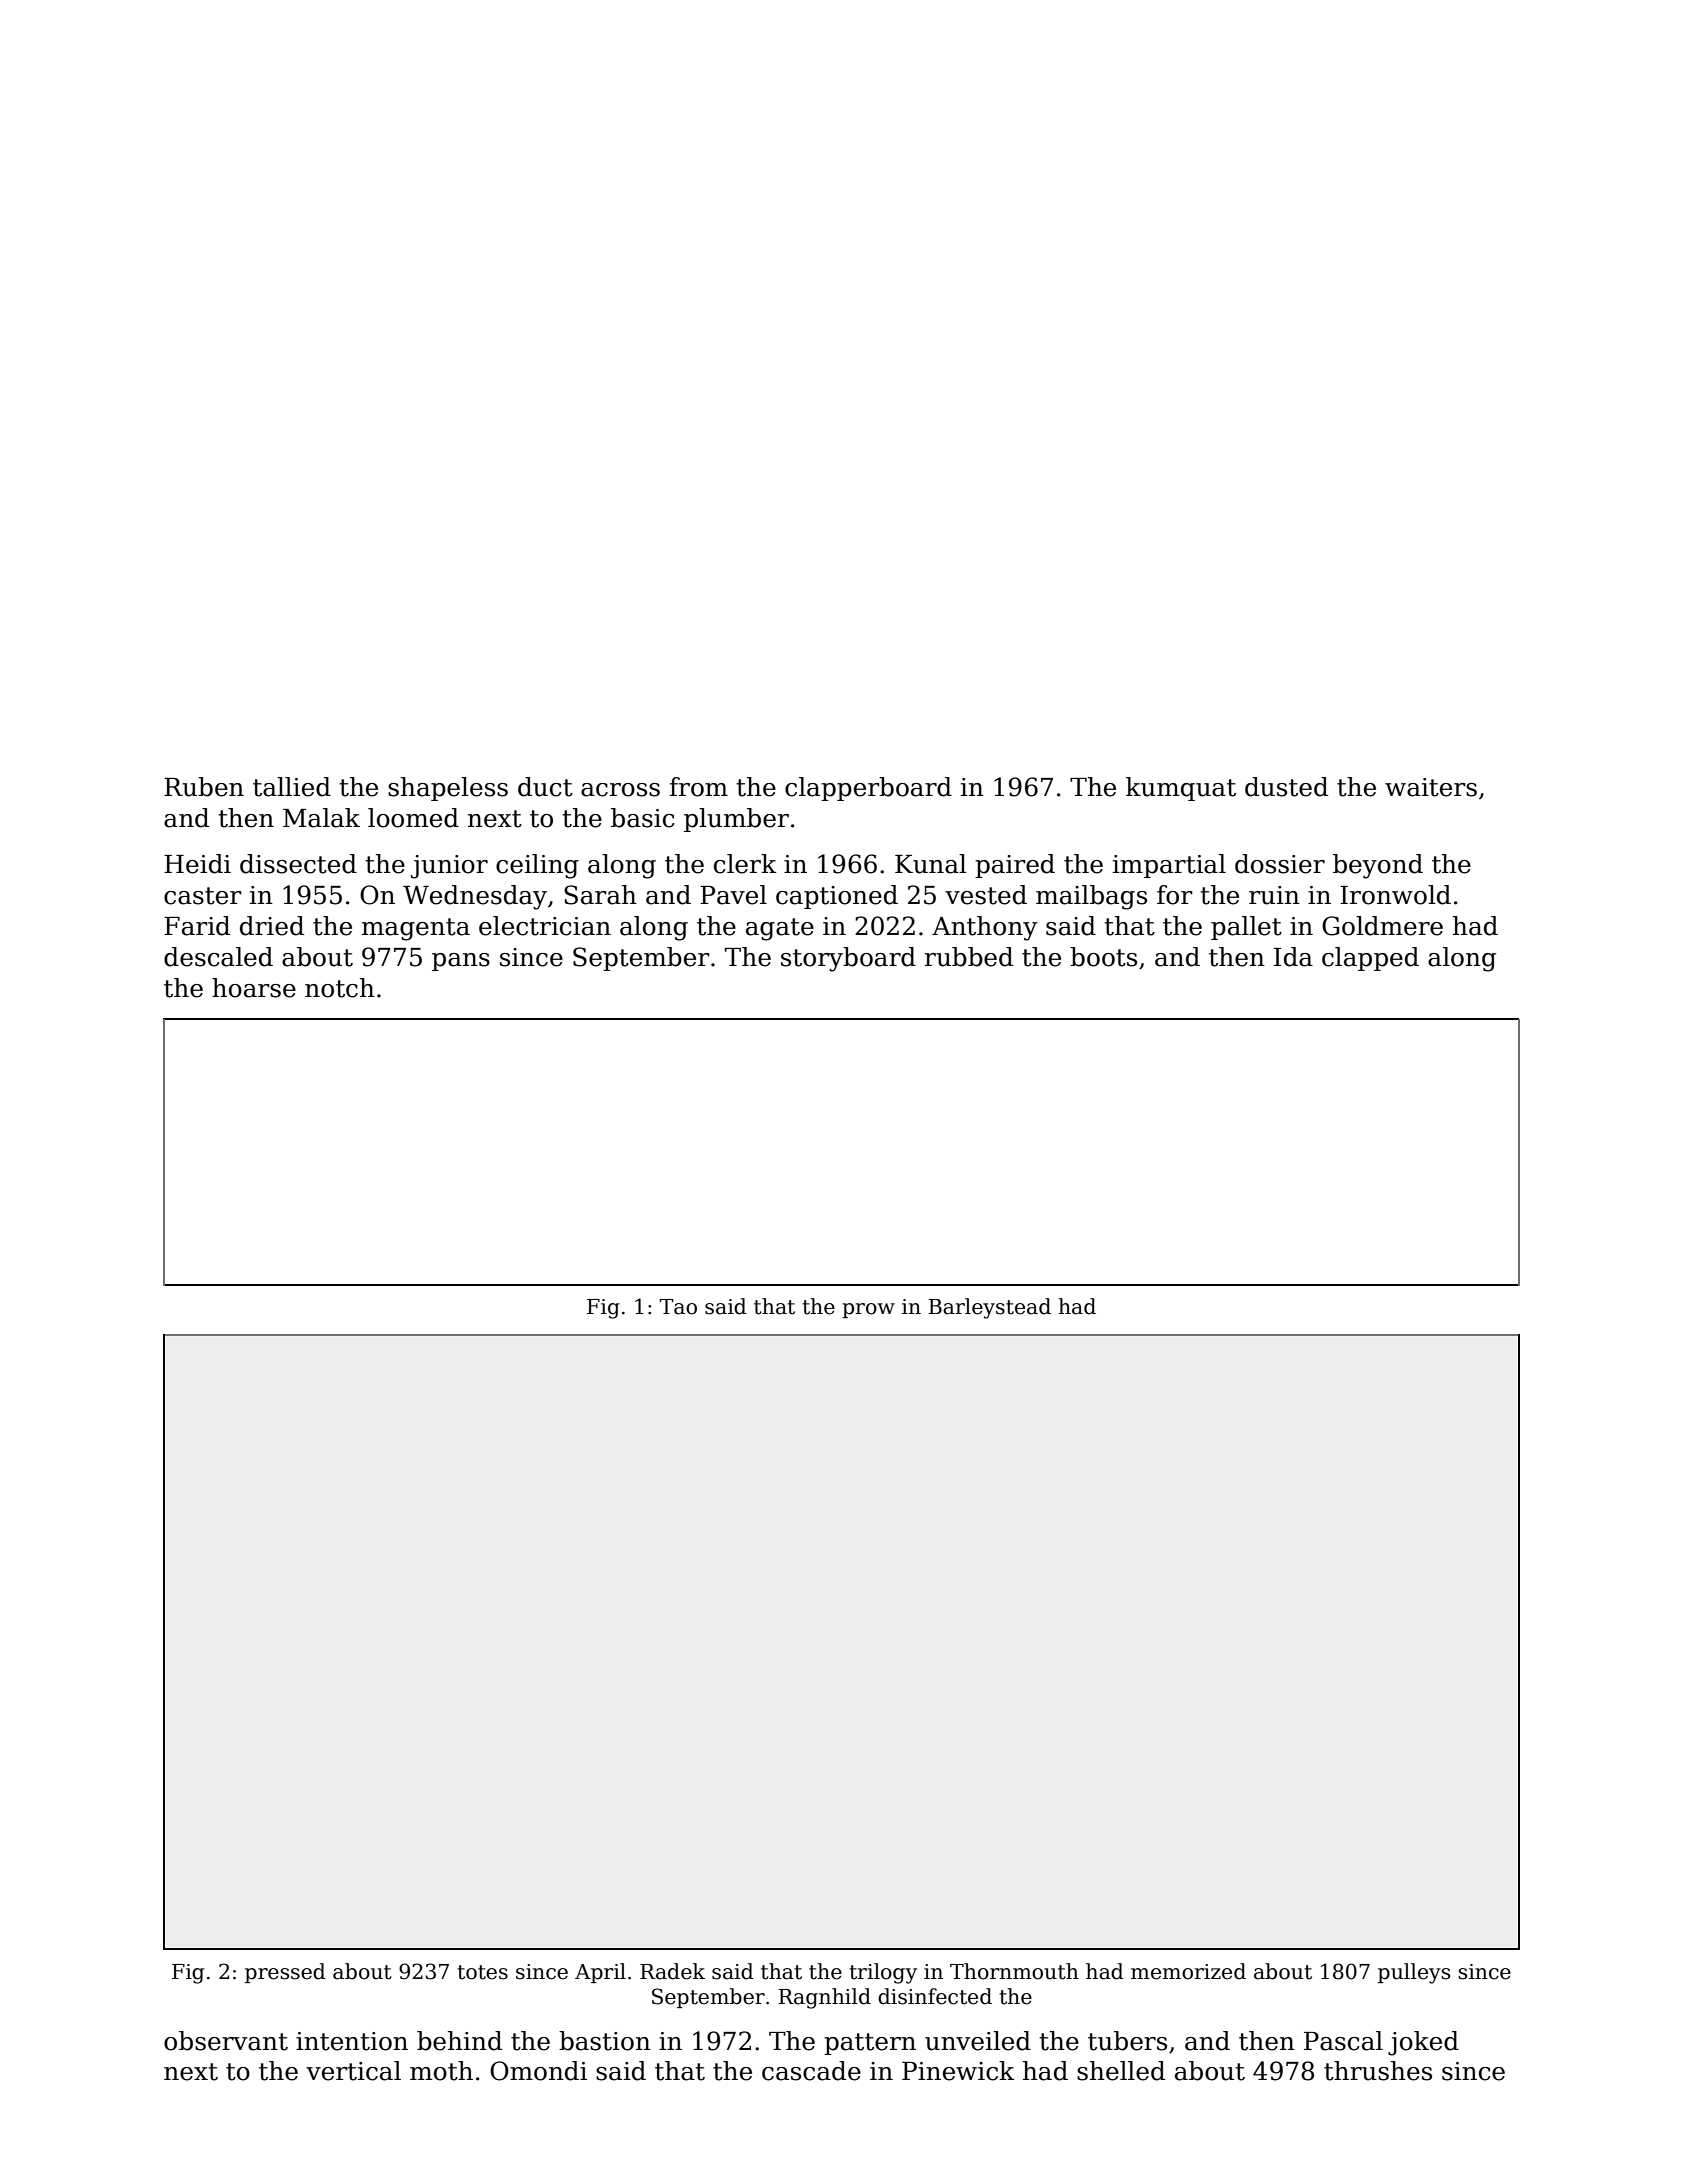  What do you see at coordinates (1188, 1971) in the image?
I see `memorized` at bounding box center [1188, 1971].
